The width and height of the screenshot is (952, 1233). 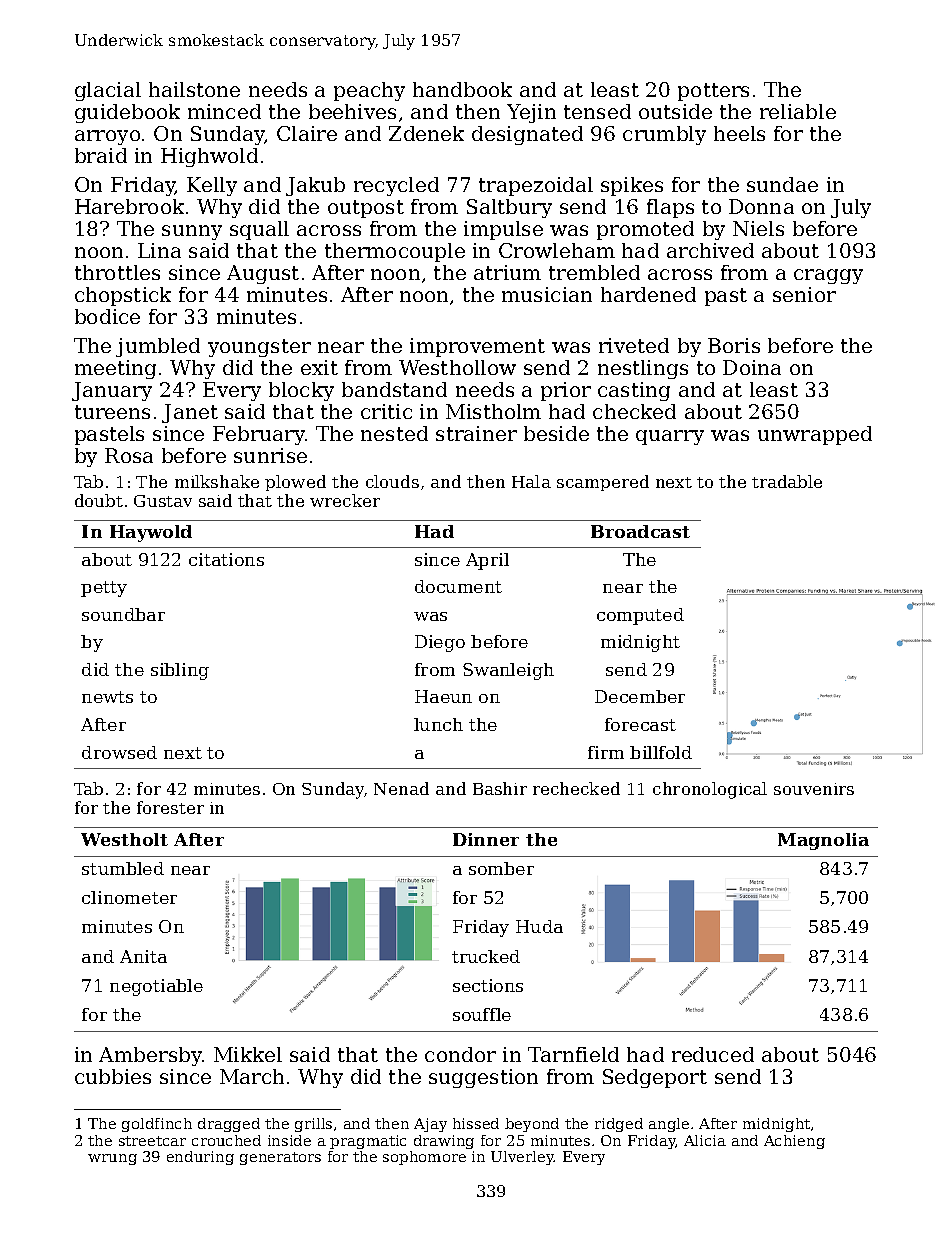 What do you see at coordinates (539, 926) in the screenshot?
I see `Huda` at bounding box center [539, 926].
